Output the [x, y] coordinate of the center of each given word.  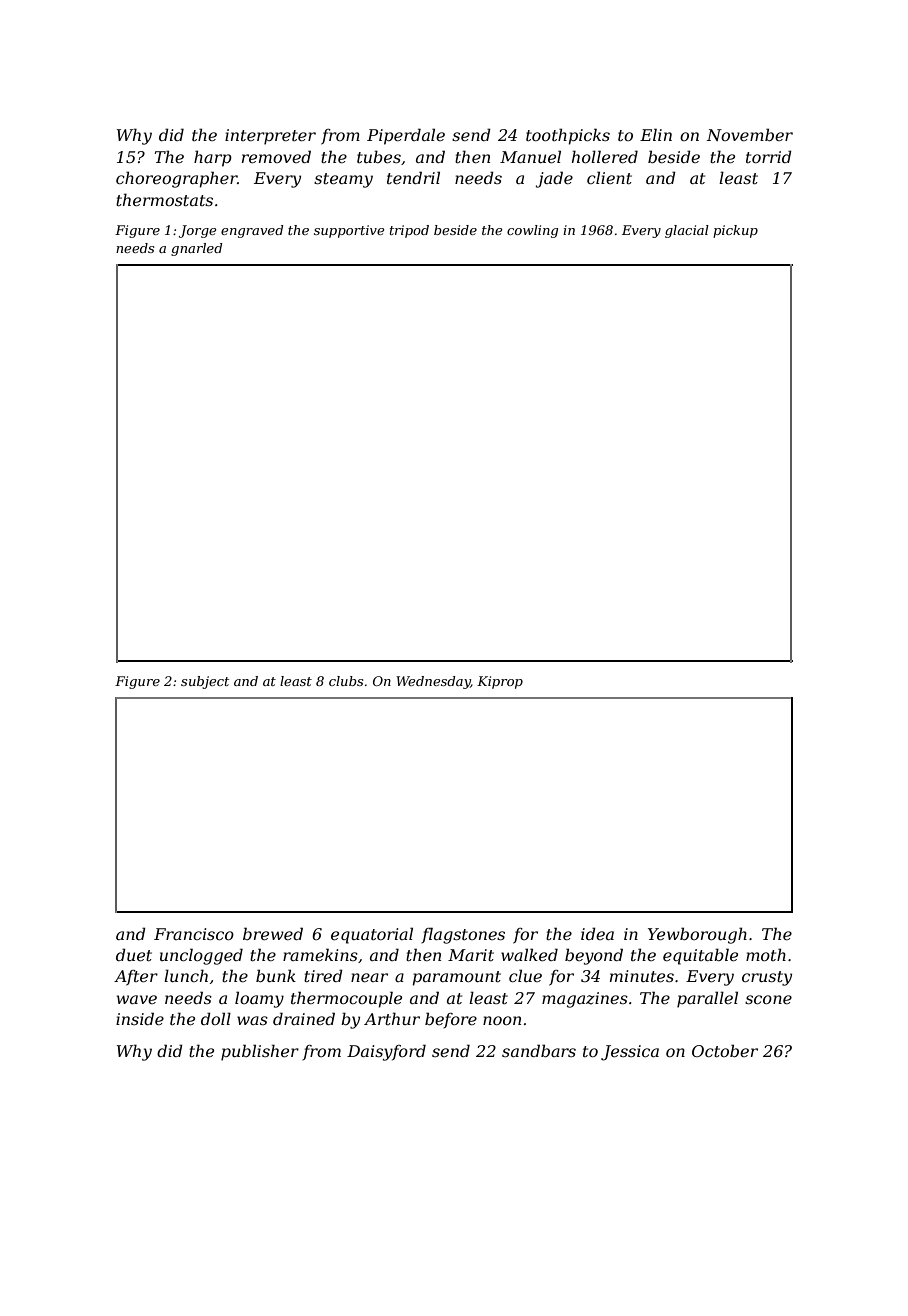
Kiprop [500, 682]
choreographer [176, 179]
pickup [735, 231]
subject [205, 682]
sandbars [539, 1050]
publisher [260, 1052]
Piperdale [406, 136]
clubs [346, 681]
